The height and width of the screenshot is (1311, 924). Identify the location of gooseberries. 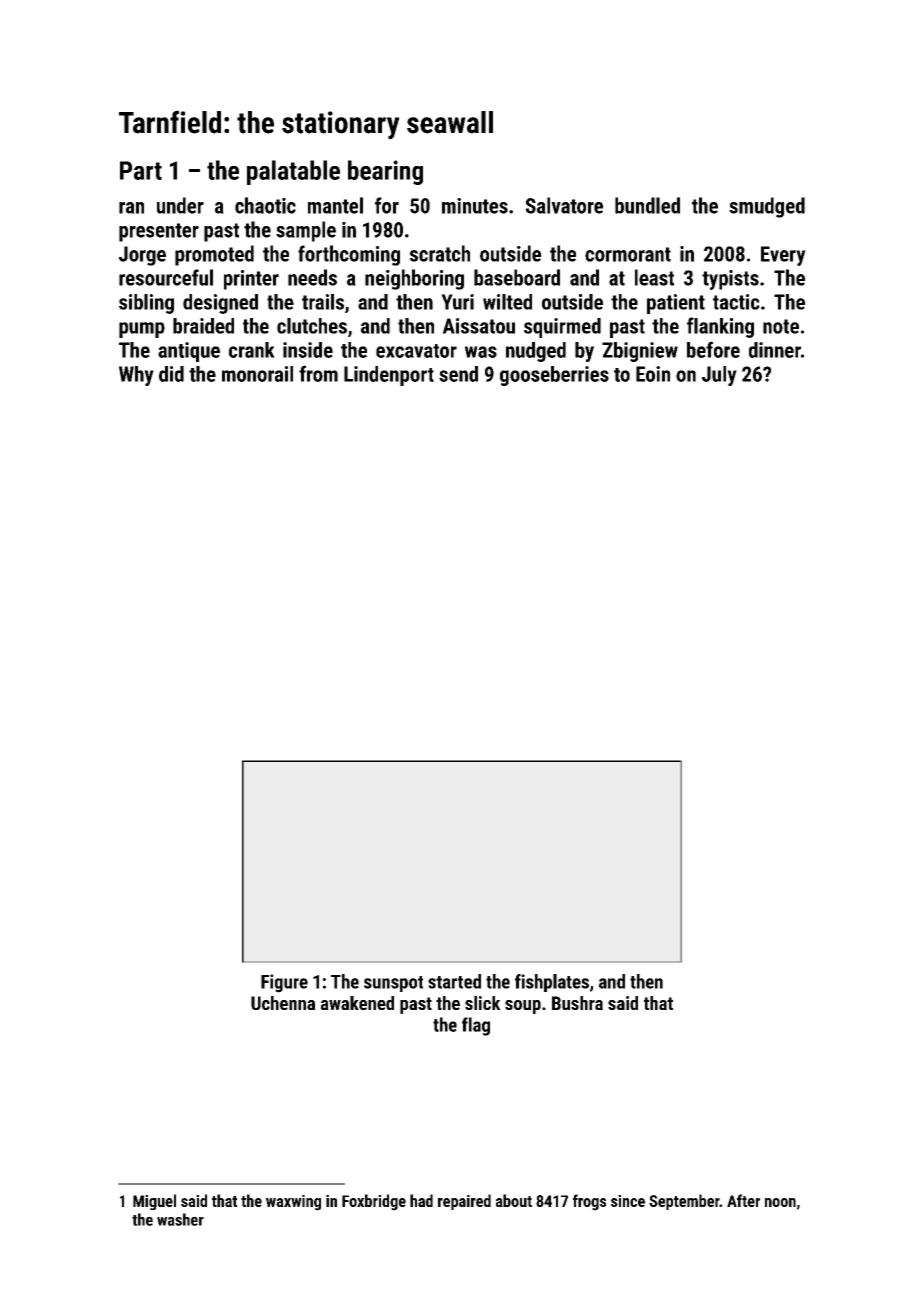
(554, 376).
